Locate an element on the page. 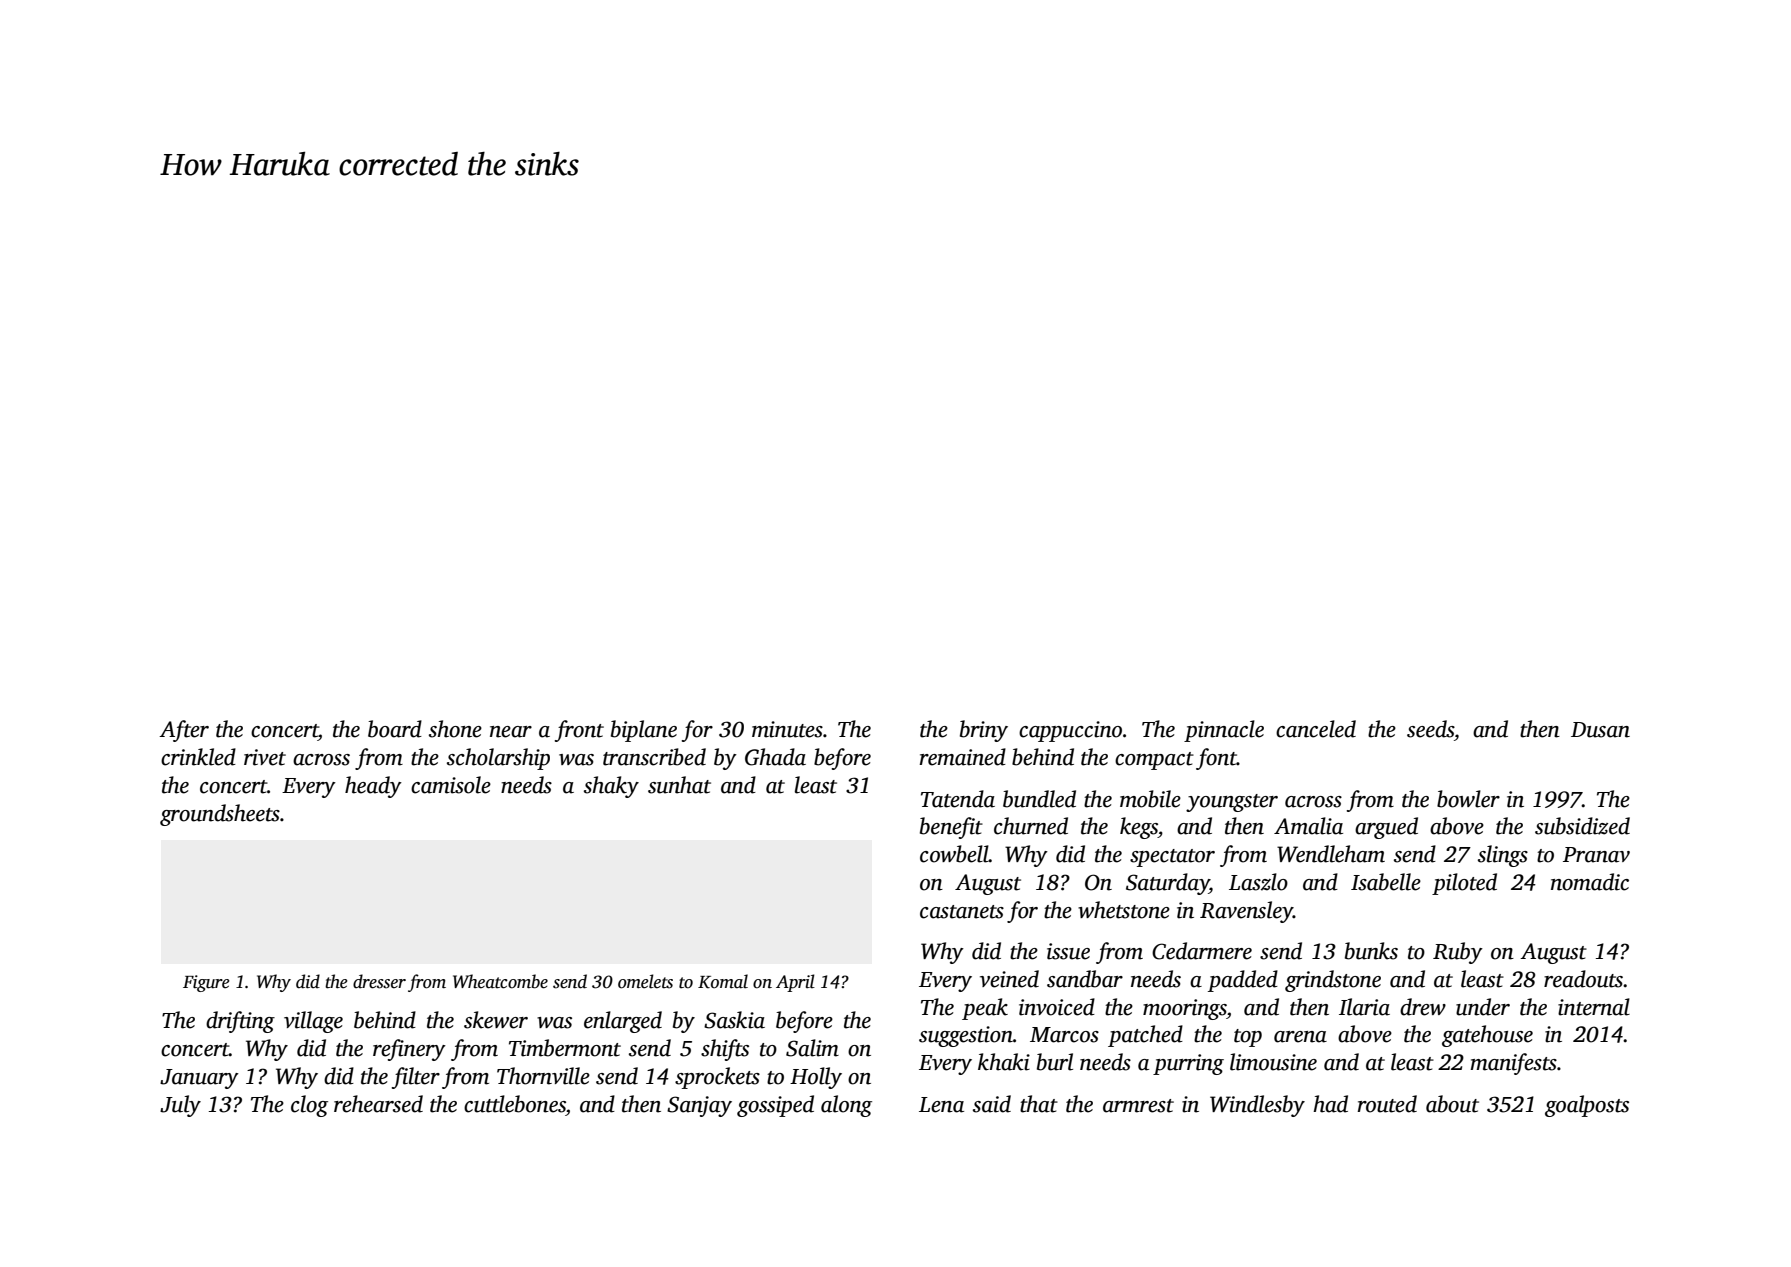  veined is located at coordinates (1009, 979).
